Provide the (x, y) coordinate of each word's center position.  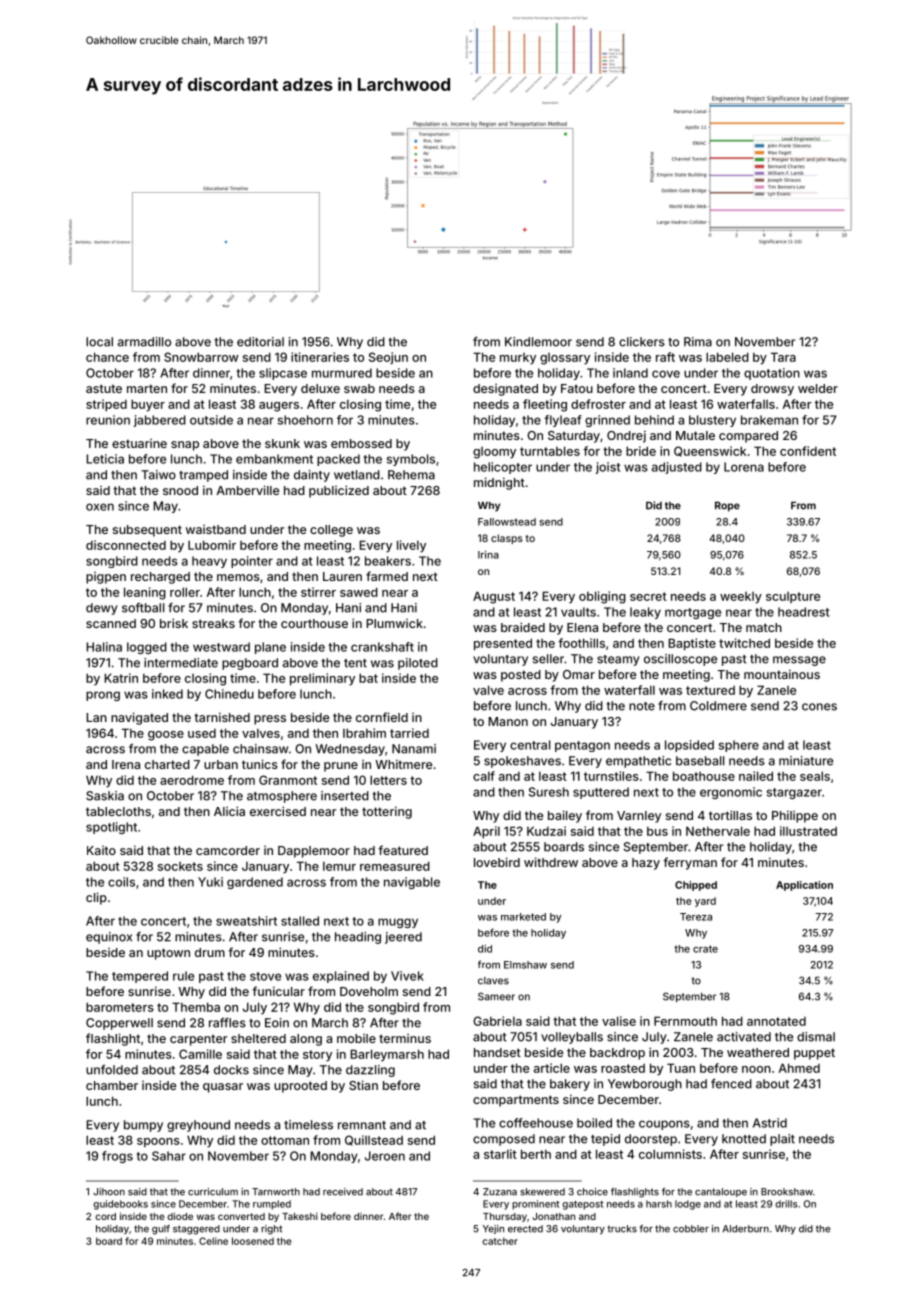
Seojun (388, 358)
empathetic (638, 762)
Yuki (210, 882)
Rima (698, 342)
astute (104, 388)
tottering (387, 812)
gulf (161, 1230)
